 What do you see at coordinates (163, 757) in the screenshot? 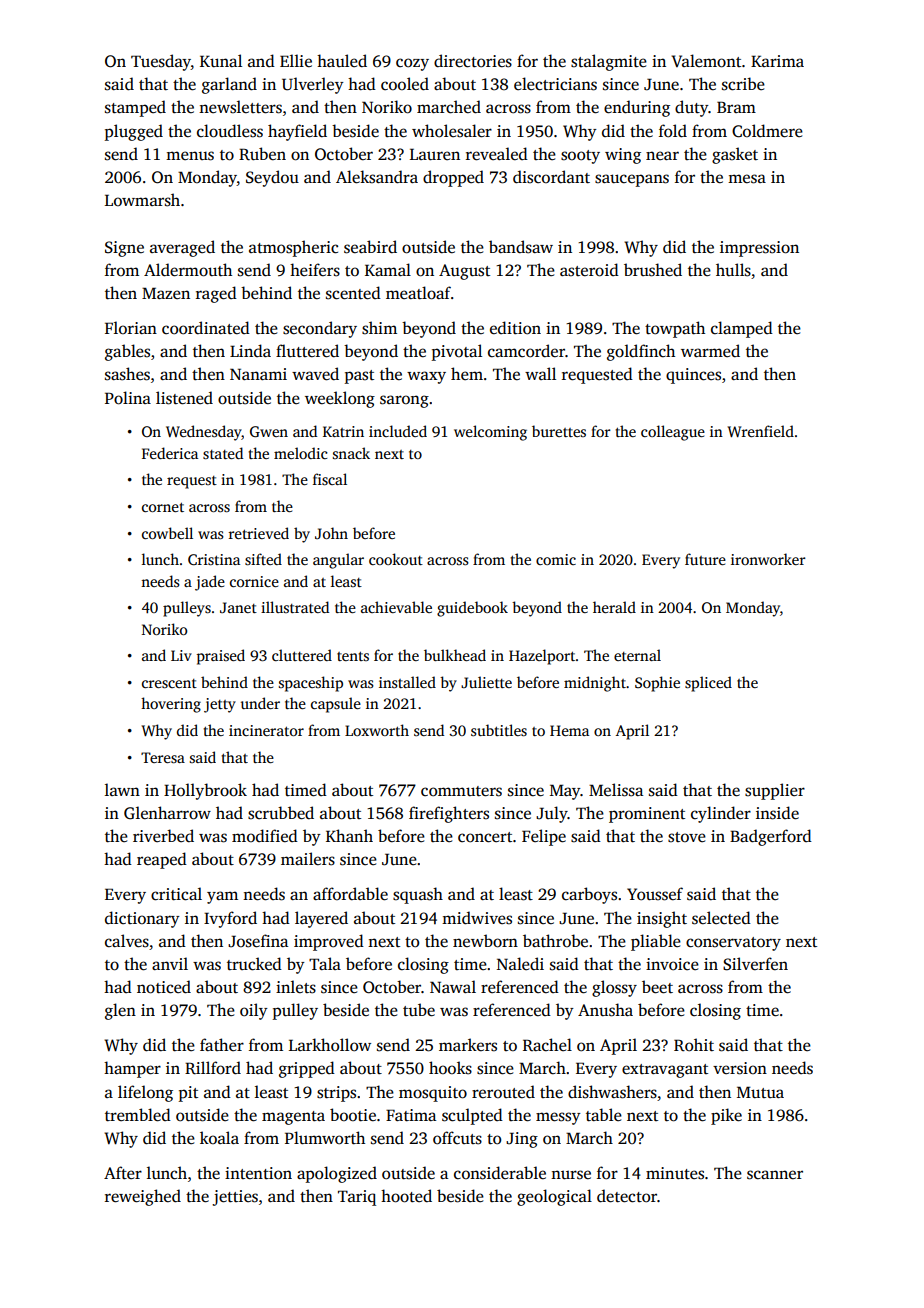
I see `Teresa` at bounding box center [163, 757].
